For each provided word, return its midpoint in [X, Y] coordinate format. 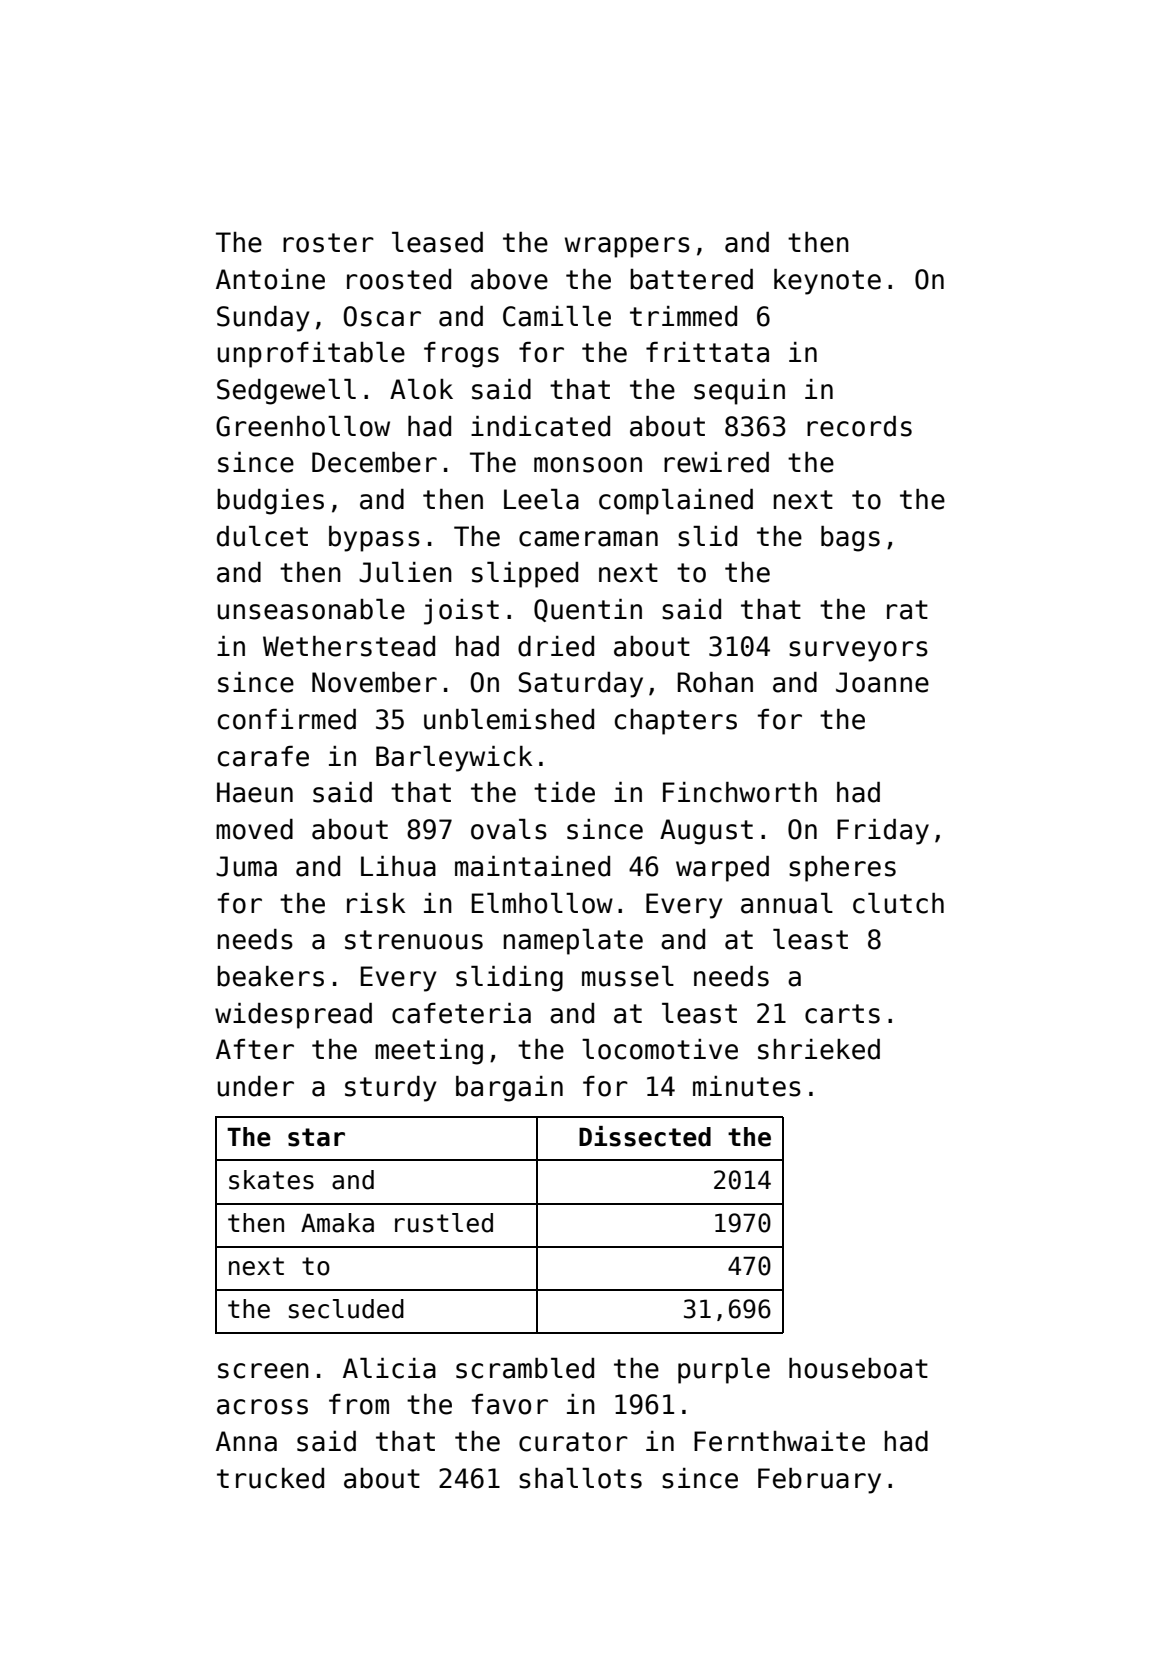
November [374, 682]
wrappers [627, 247]
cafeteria [461, 1013]
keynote [827, 282]
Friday [883, 832]
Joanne [882, 682]
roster [328, 243]
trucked [270, 1478]
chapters [676, 722]
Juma [246, 866]
